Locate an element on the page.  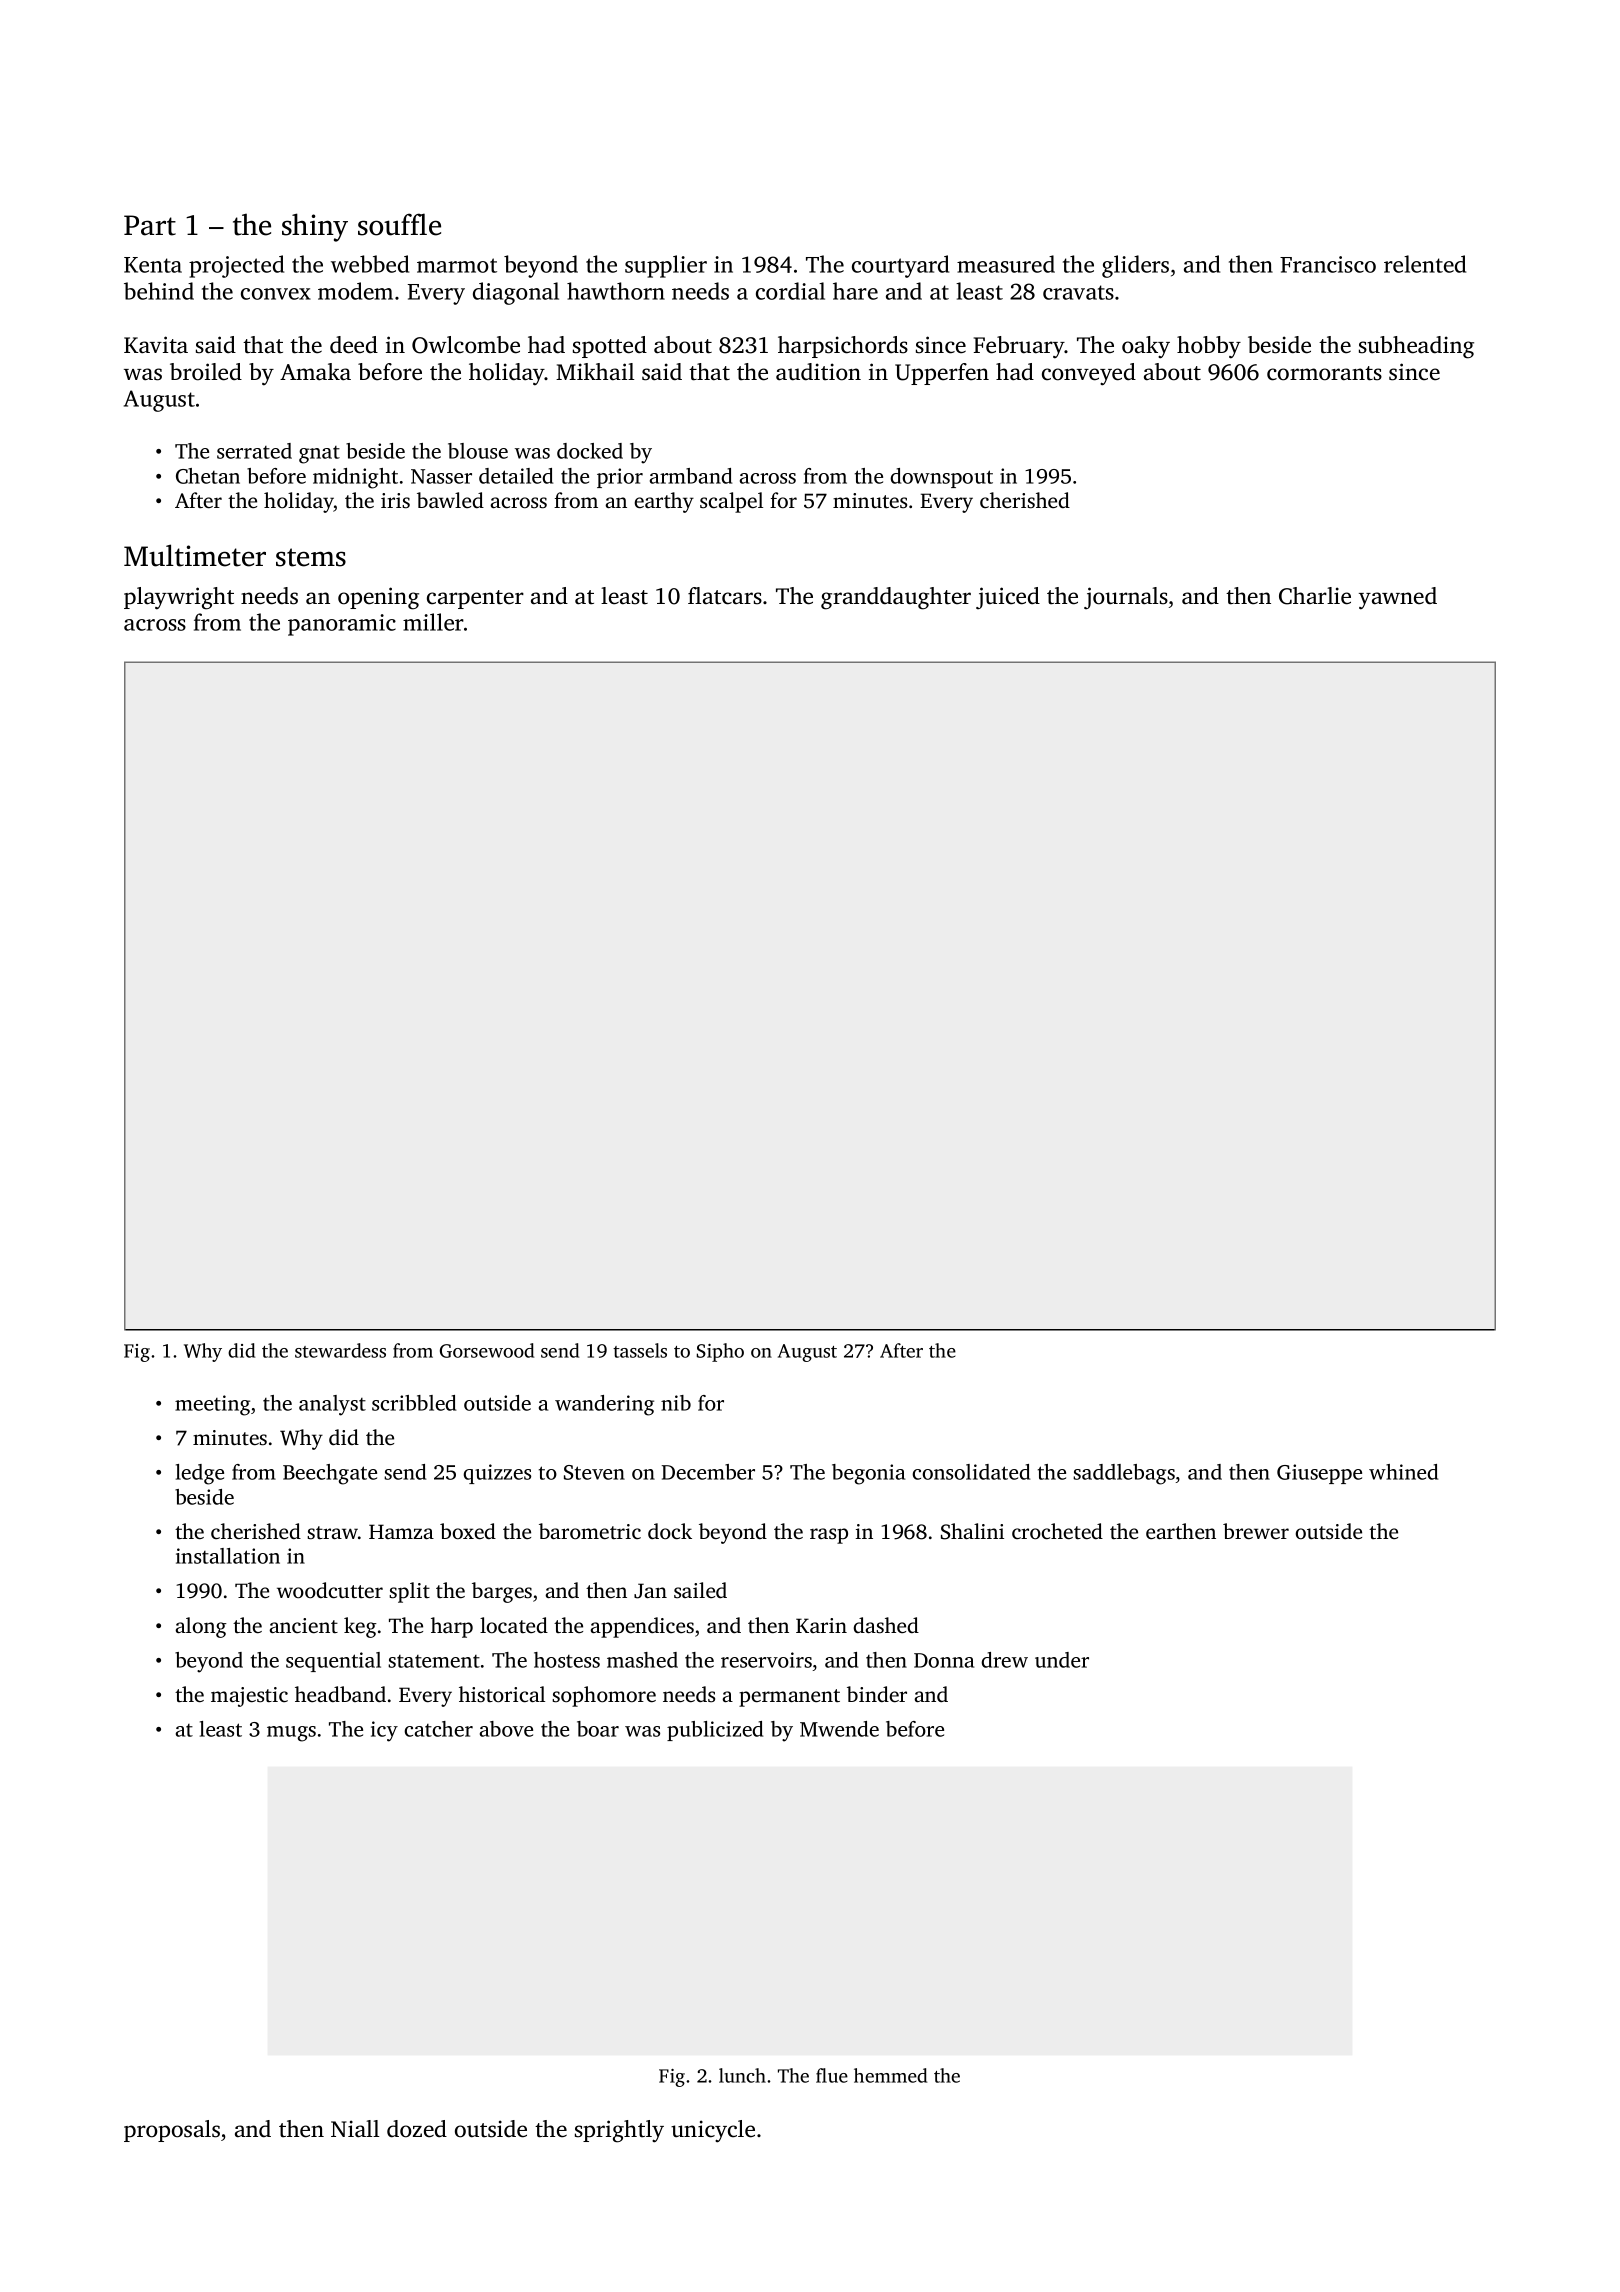
granddaughter is located at coordinates (896, 598).
